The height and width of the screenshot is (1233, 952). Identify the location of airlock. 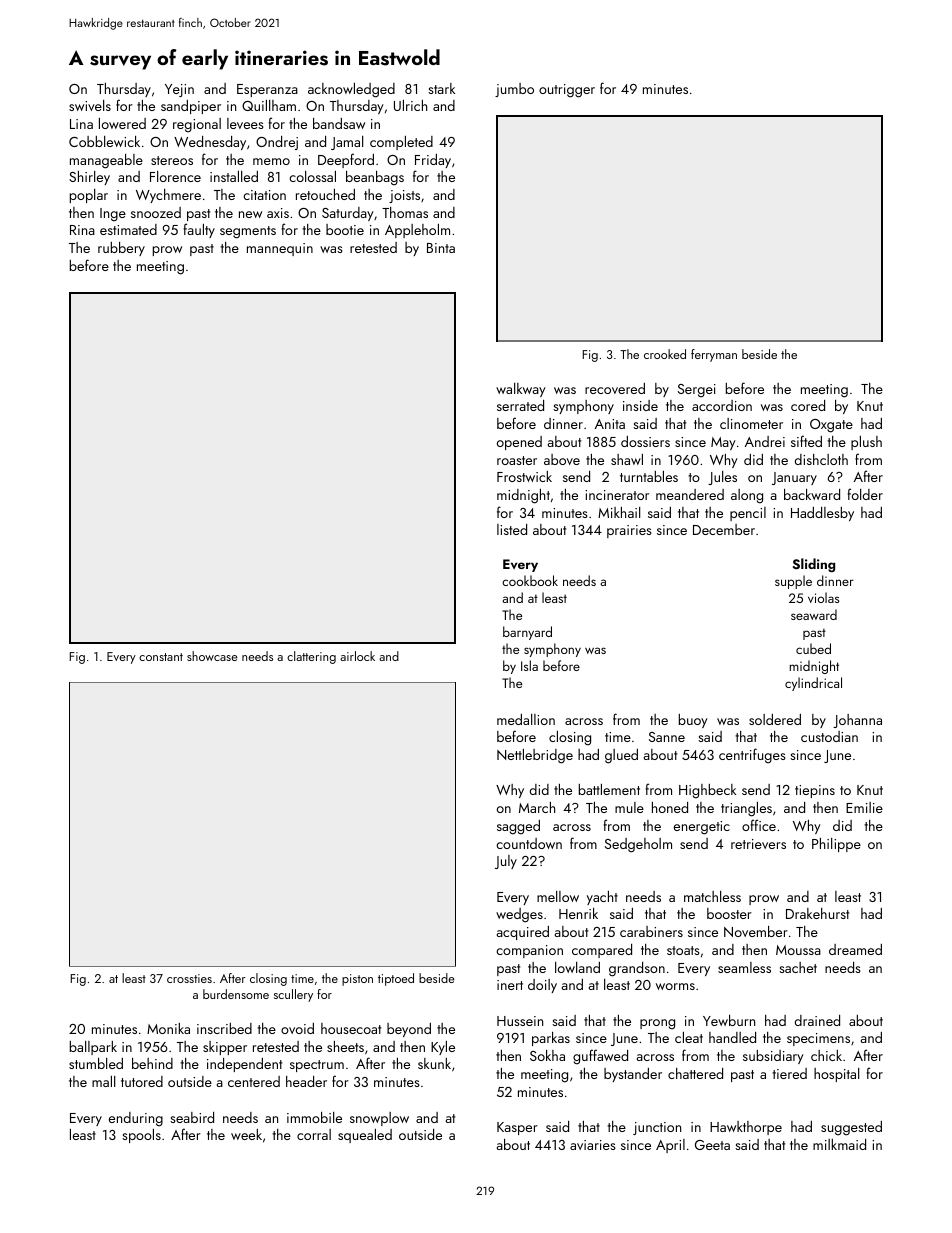
(357, 656).
